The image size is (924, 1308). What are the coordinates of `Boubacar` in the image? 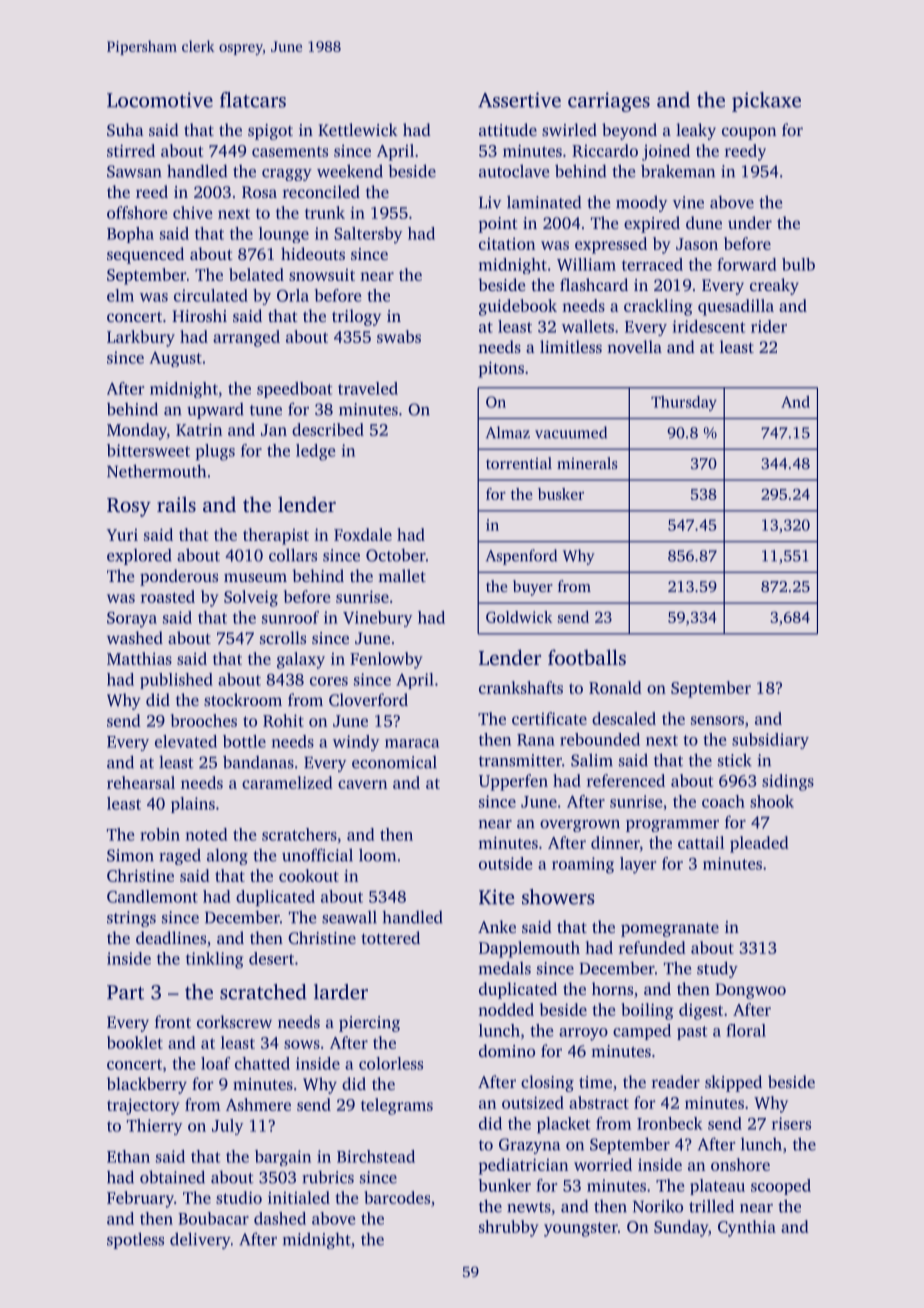 It's located at (213, 1218).
